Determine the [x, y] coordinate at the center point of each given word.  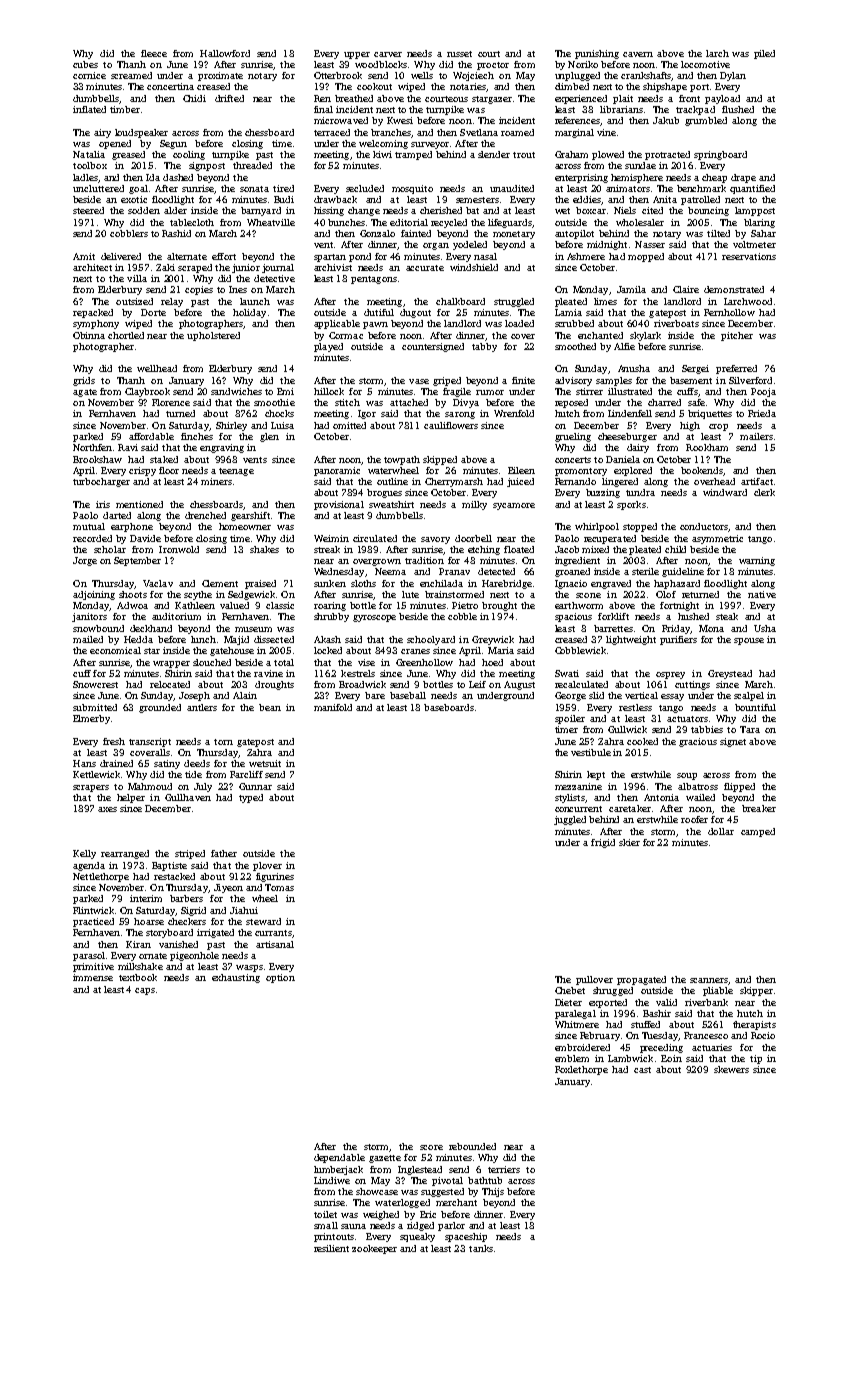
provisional [339, 505]
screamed [131, 75]
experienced [581, 99]
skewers [731, 1069]
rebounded [472, 1146]
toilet [325, 1214]
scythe [198, 595]
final [323, 109]
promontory [581, 472]
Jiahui [244, 910]
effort [224, 256]
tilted [718, 233]
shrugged [613, 991]
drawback [335, 199]
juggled [570, 820]
